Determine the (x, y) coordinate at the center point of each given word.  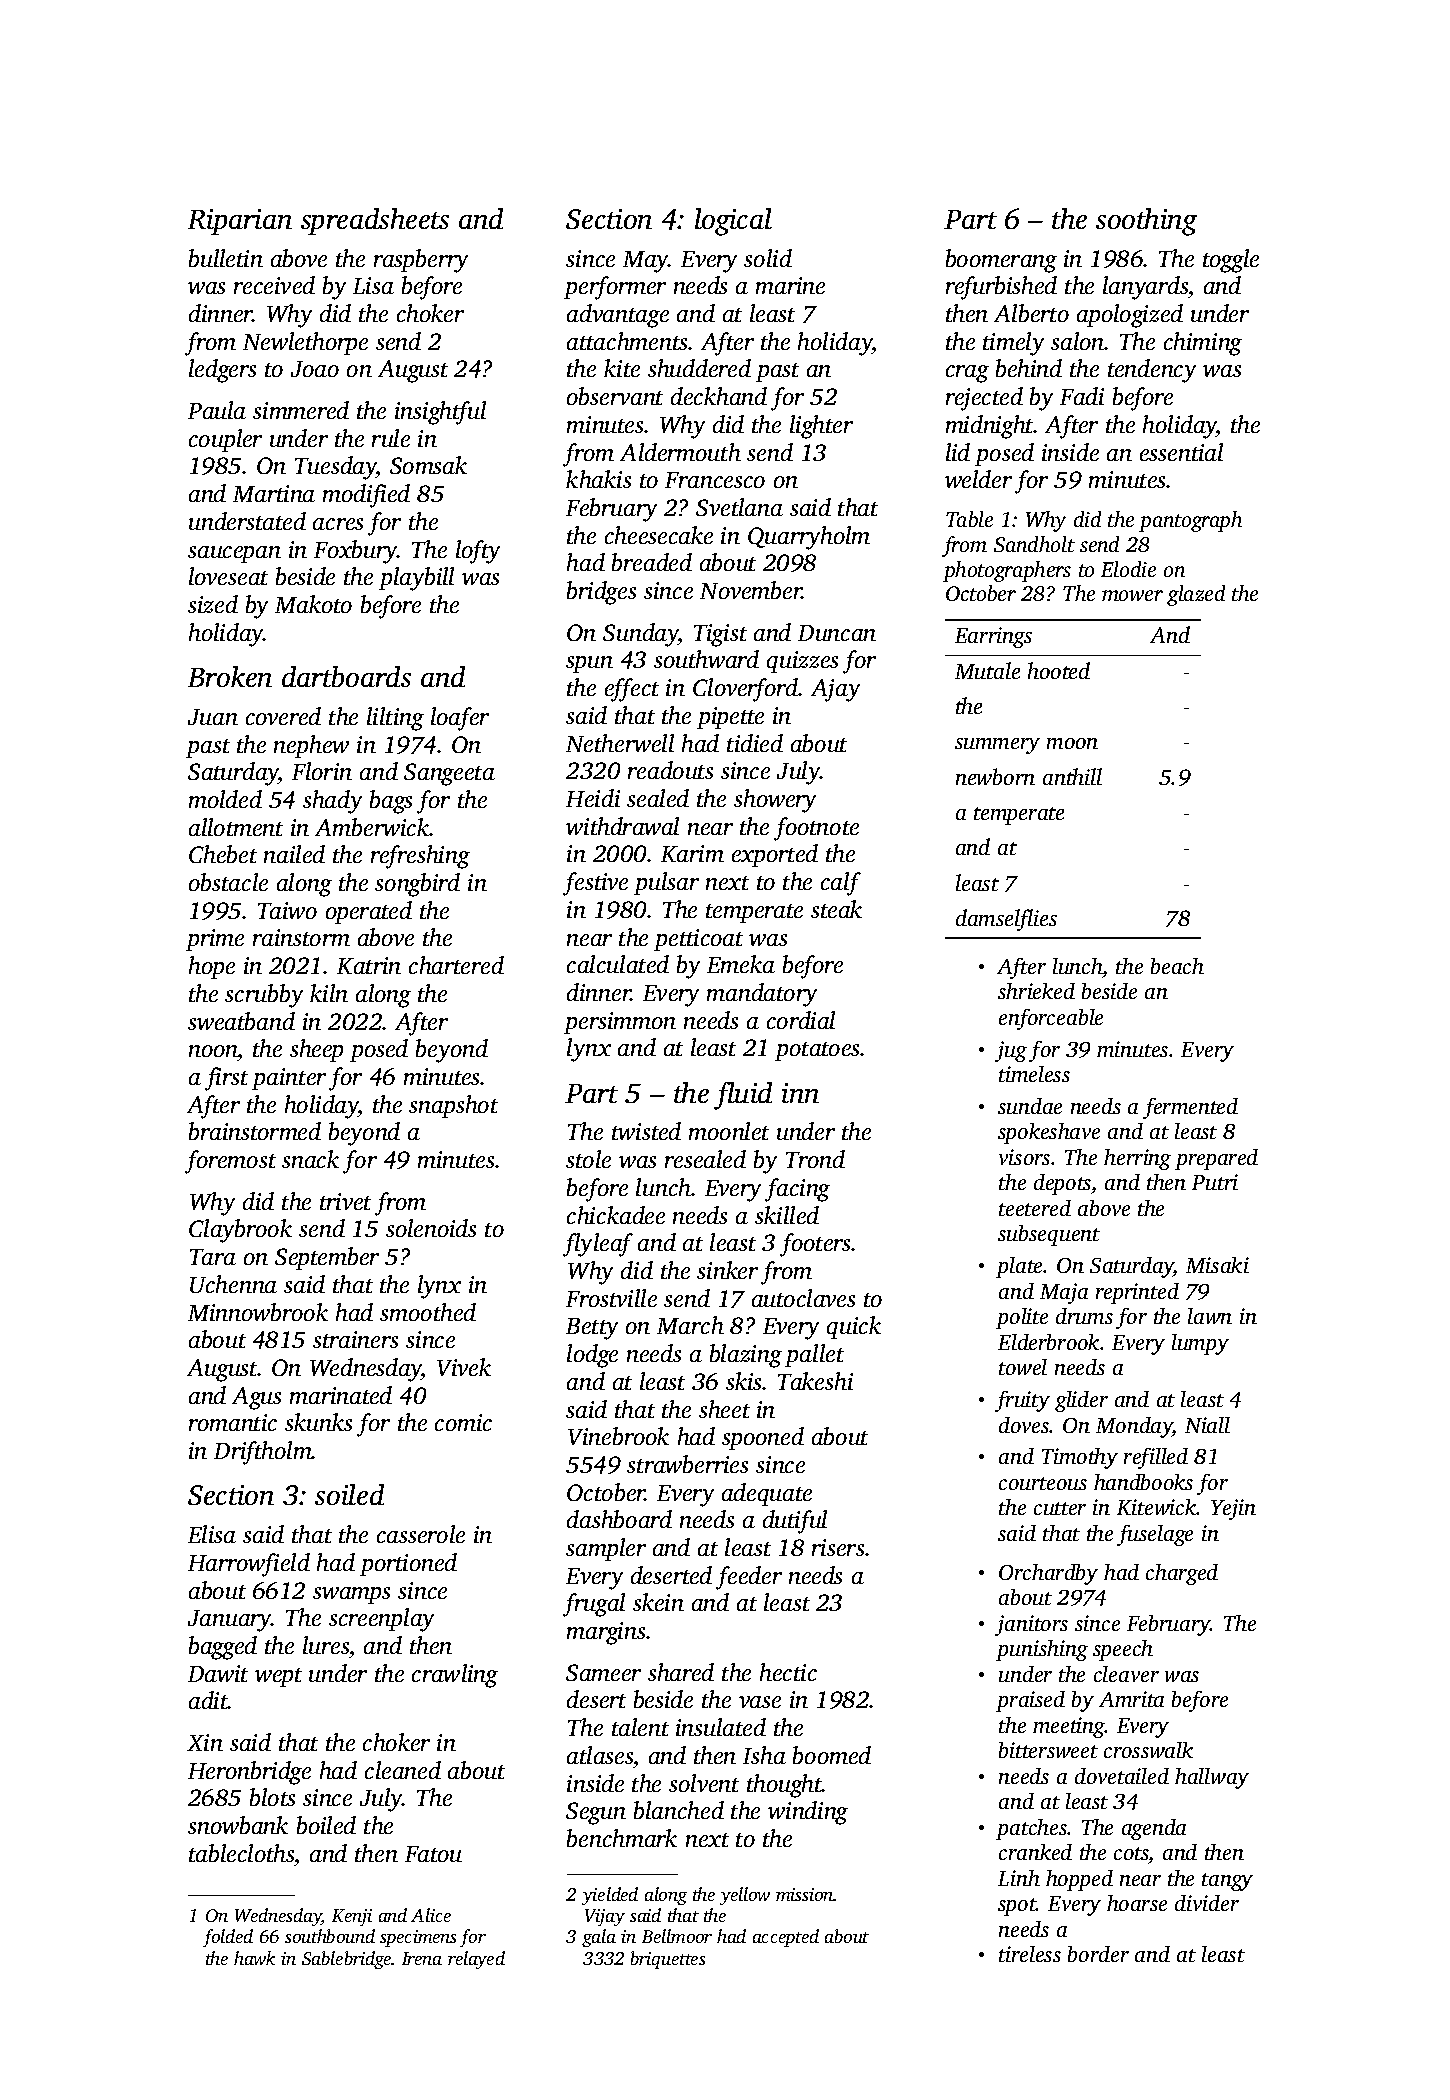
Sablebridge (346, 1960)
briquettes (668, 1960)
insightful (440, 413)
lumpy (1200, 1344)
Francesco (715, 480)
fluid (743, 1096)
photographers (1007, 571)
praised (1030, 1701)
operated (369, 912)
